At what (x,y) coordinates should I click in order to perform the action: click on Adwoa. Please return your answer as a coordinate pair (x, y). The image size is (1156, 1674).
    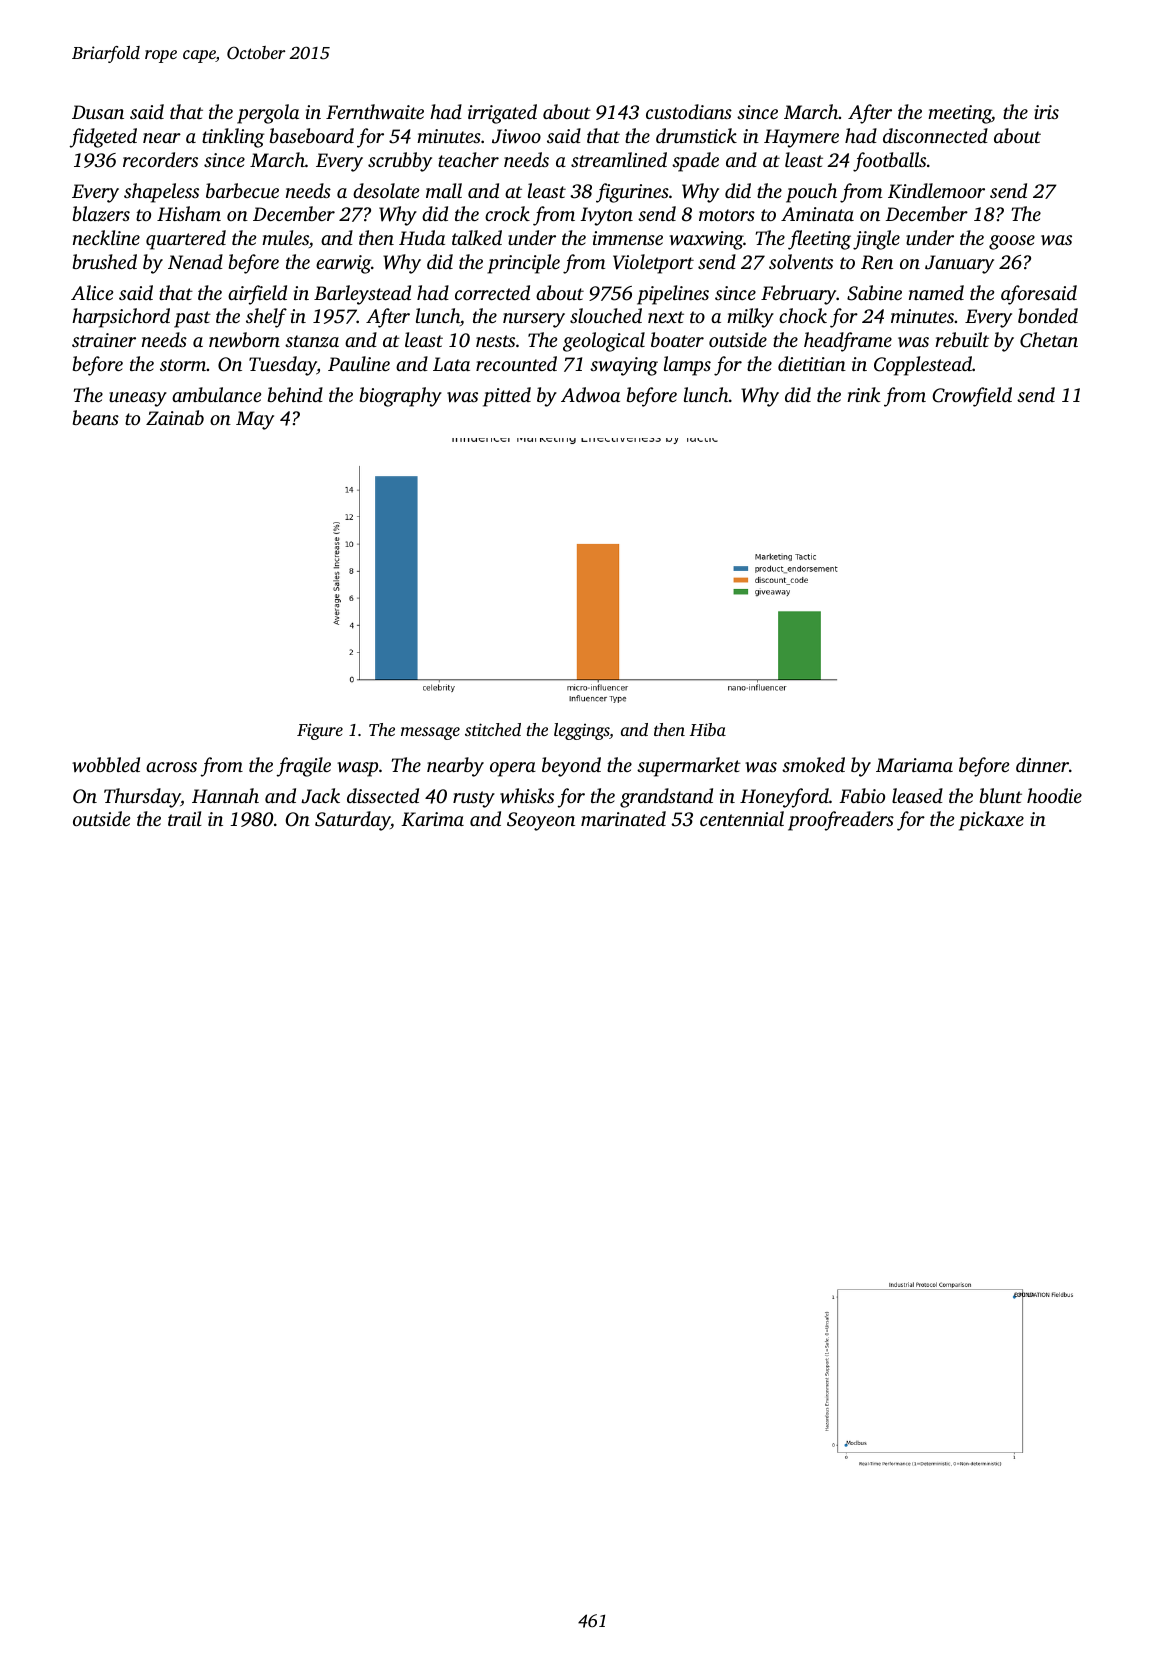
    Looking at the image, I should click on (590, 394).
